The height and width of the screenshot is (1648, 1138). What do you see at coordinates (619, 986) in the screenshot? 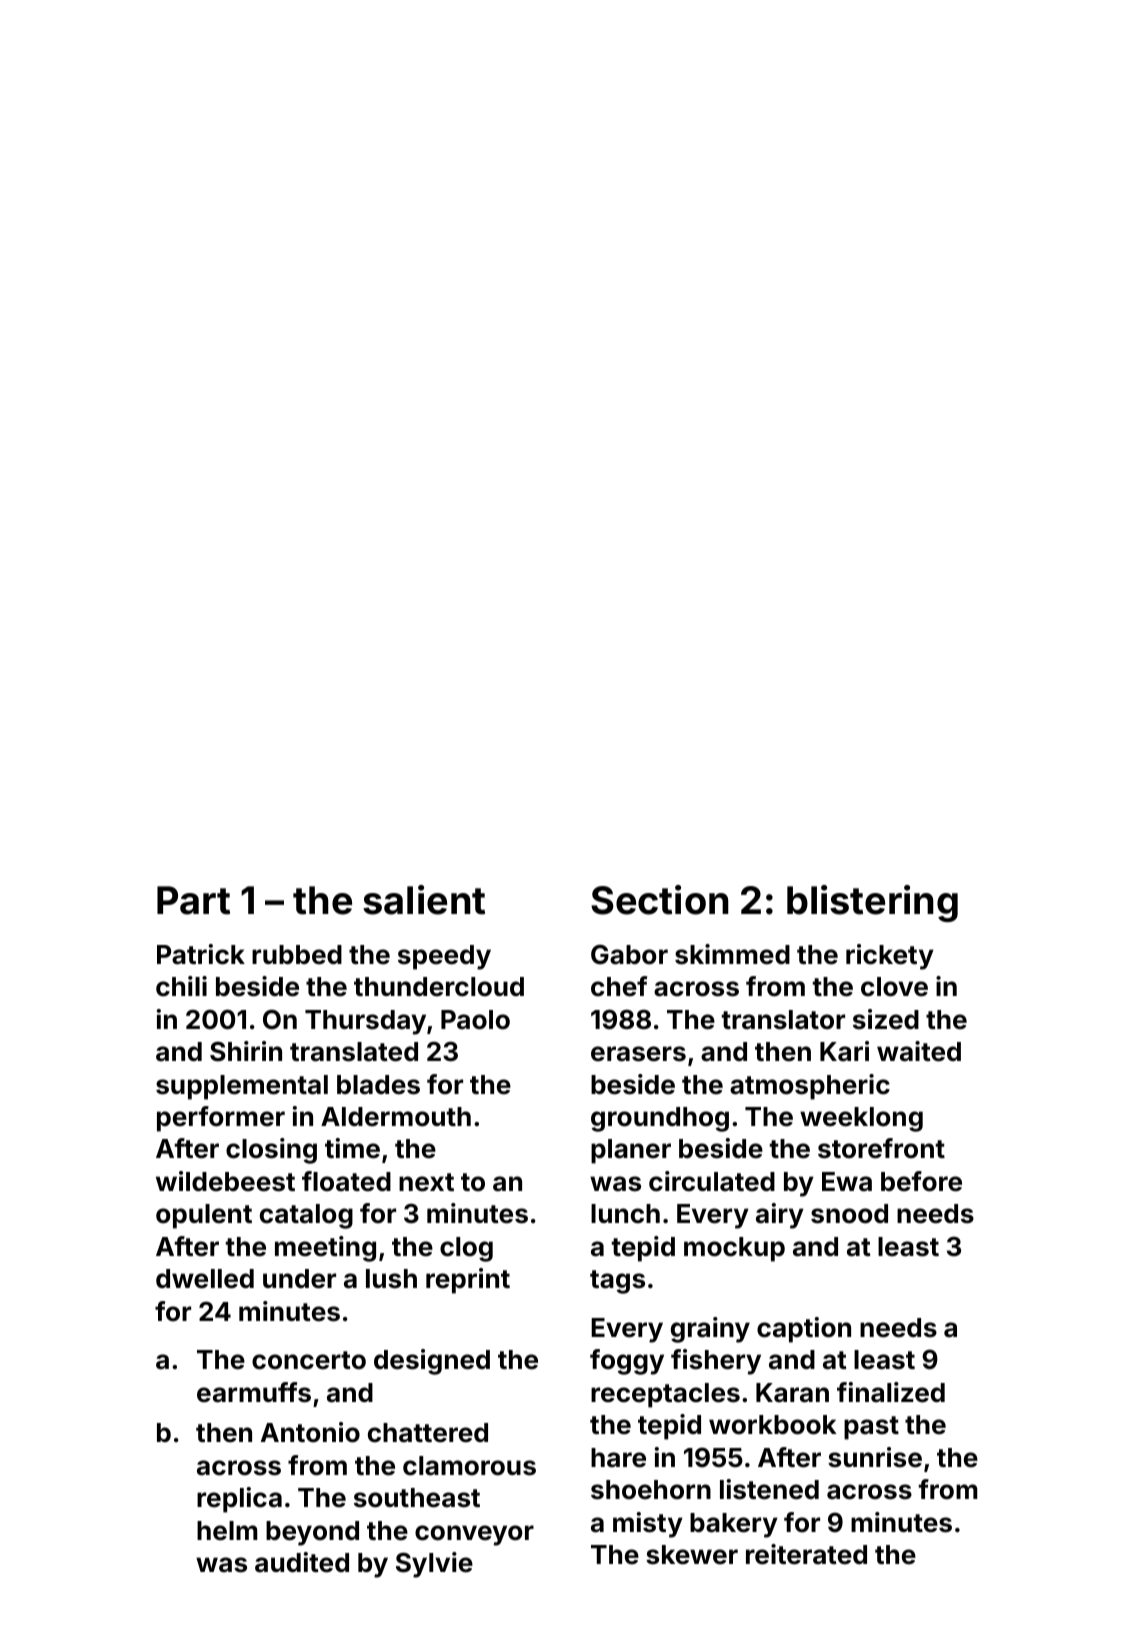
I see `chef` at bounding box center [619, 986].
